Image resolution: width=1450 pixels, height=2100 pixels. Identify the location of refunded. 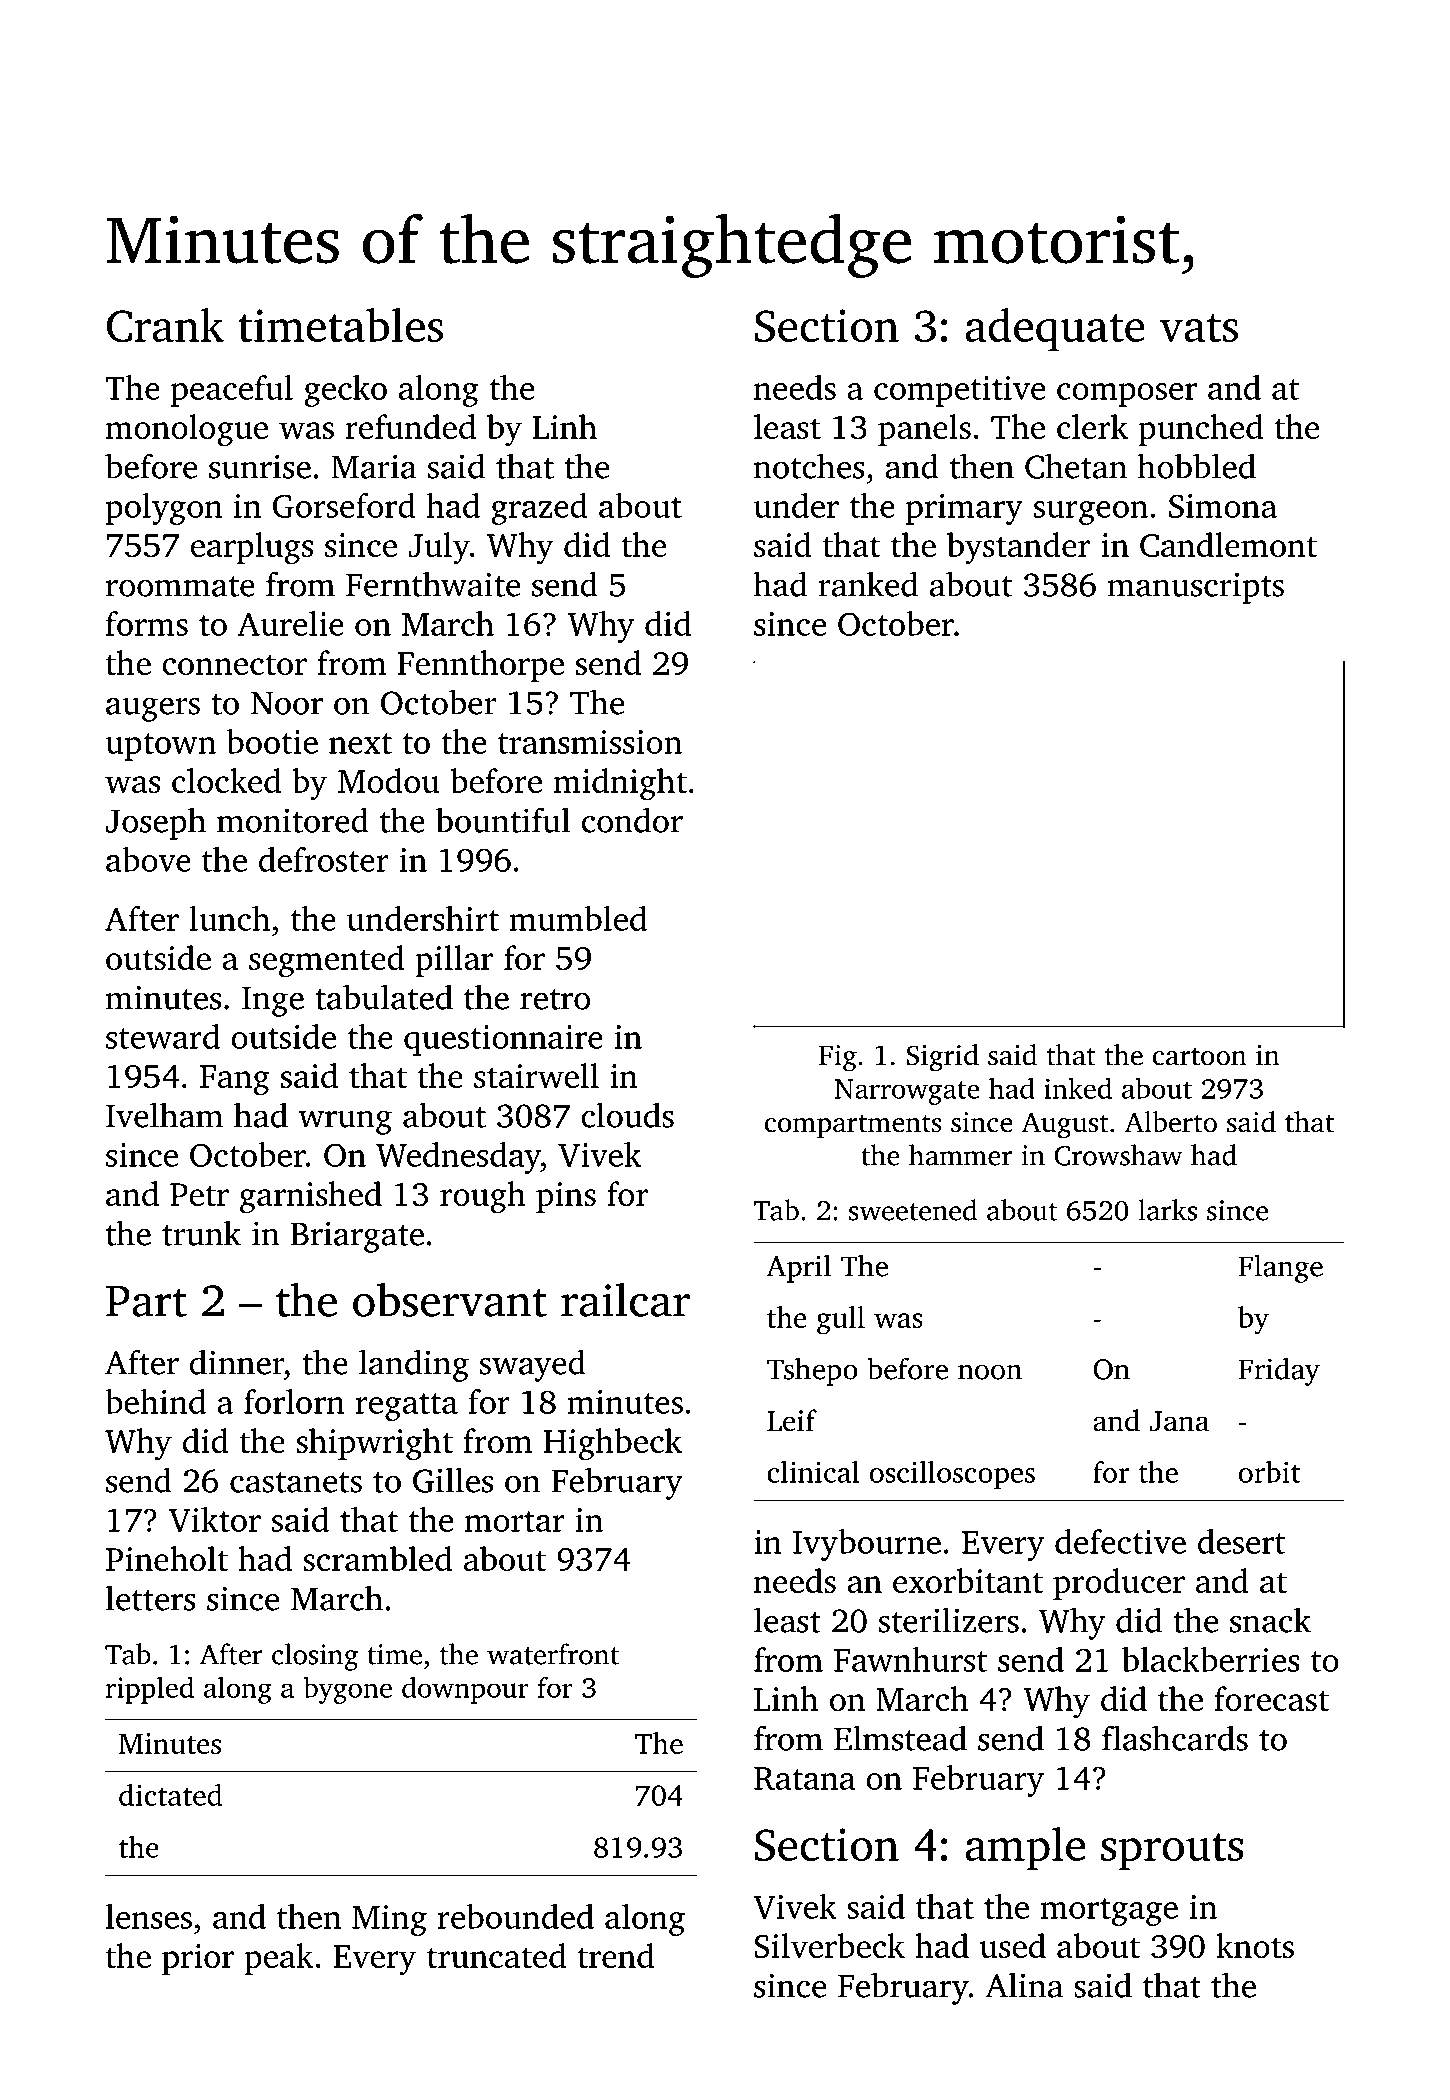
(410, 426).
